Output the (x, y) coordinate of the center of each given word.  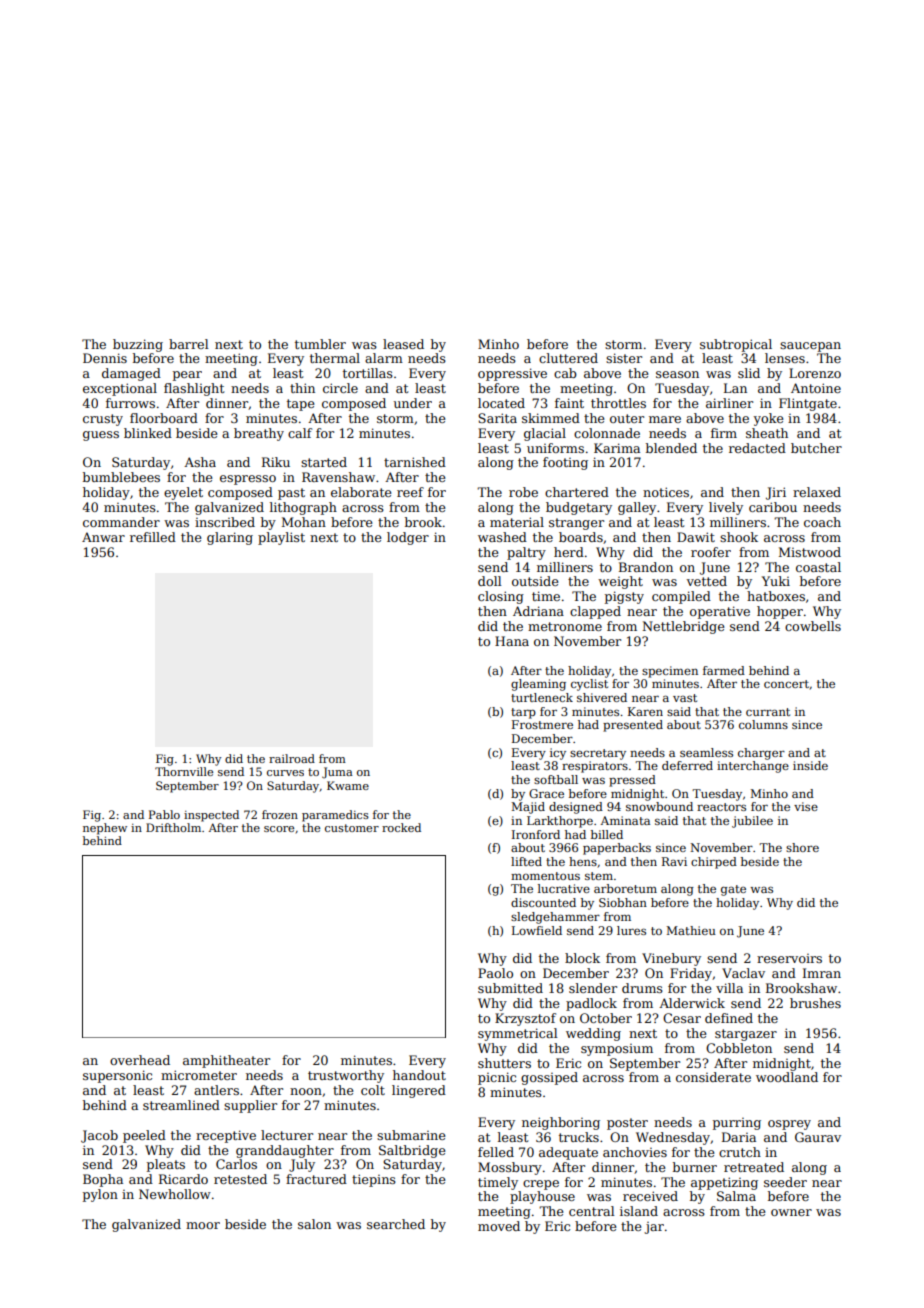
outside (535, 581)
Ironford (536, 834)
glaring (230, 538)
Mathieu (691, 930)
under (413, 403)
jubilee (752, 822)
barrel (189, 344)
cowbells (813, 626)
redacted (757, 448)
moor (203, 1225)
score (279, 829)
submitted (510, 988)
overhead (140, 1060)
